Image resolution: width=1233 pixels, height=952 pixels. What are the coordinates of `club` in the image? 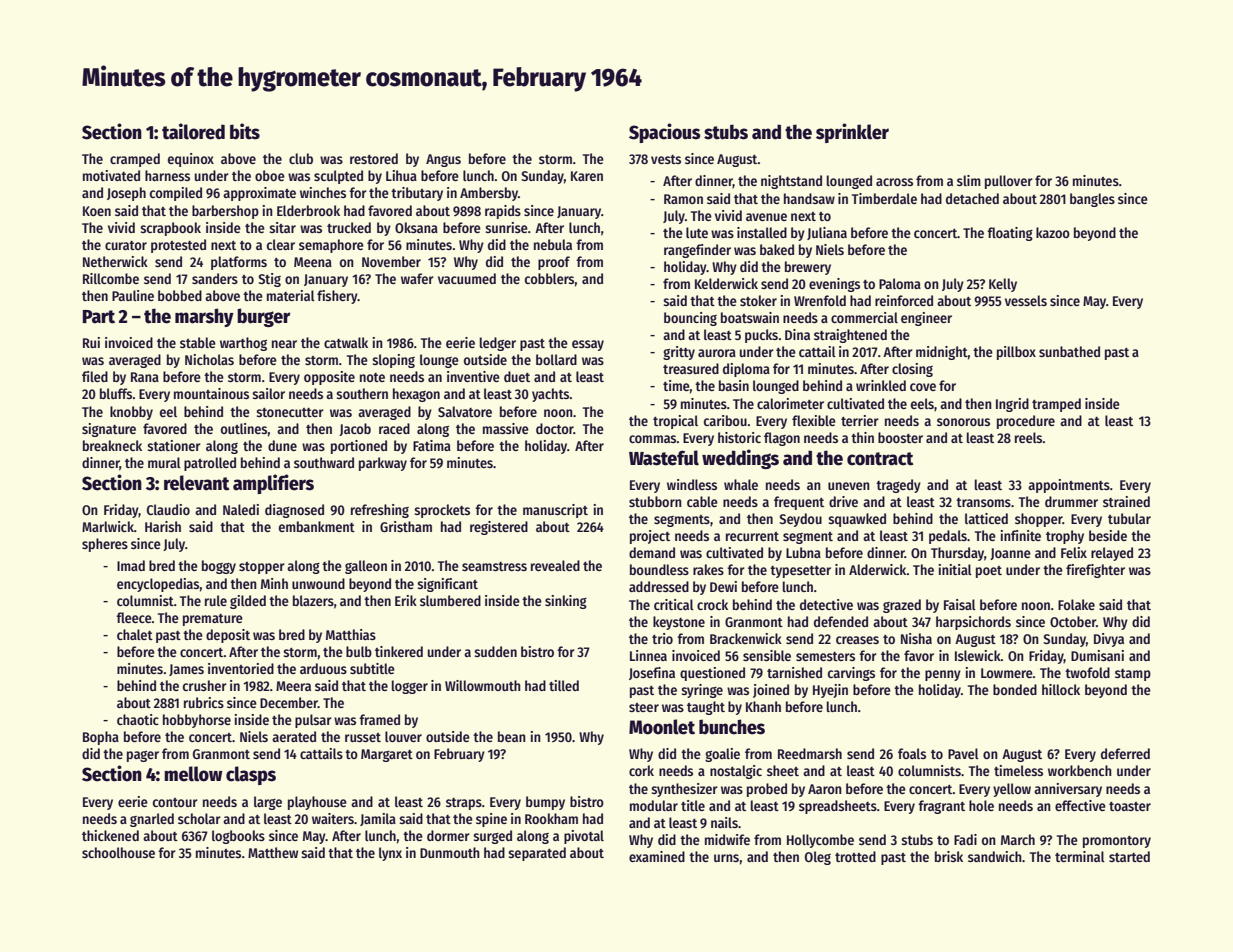 It's located at (301, 158).
